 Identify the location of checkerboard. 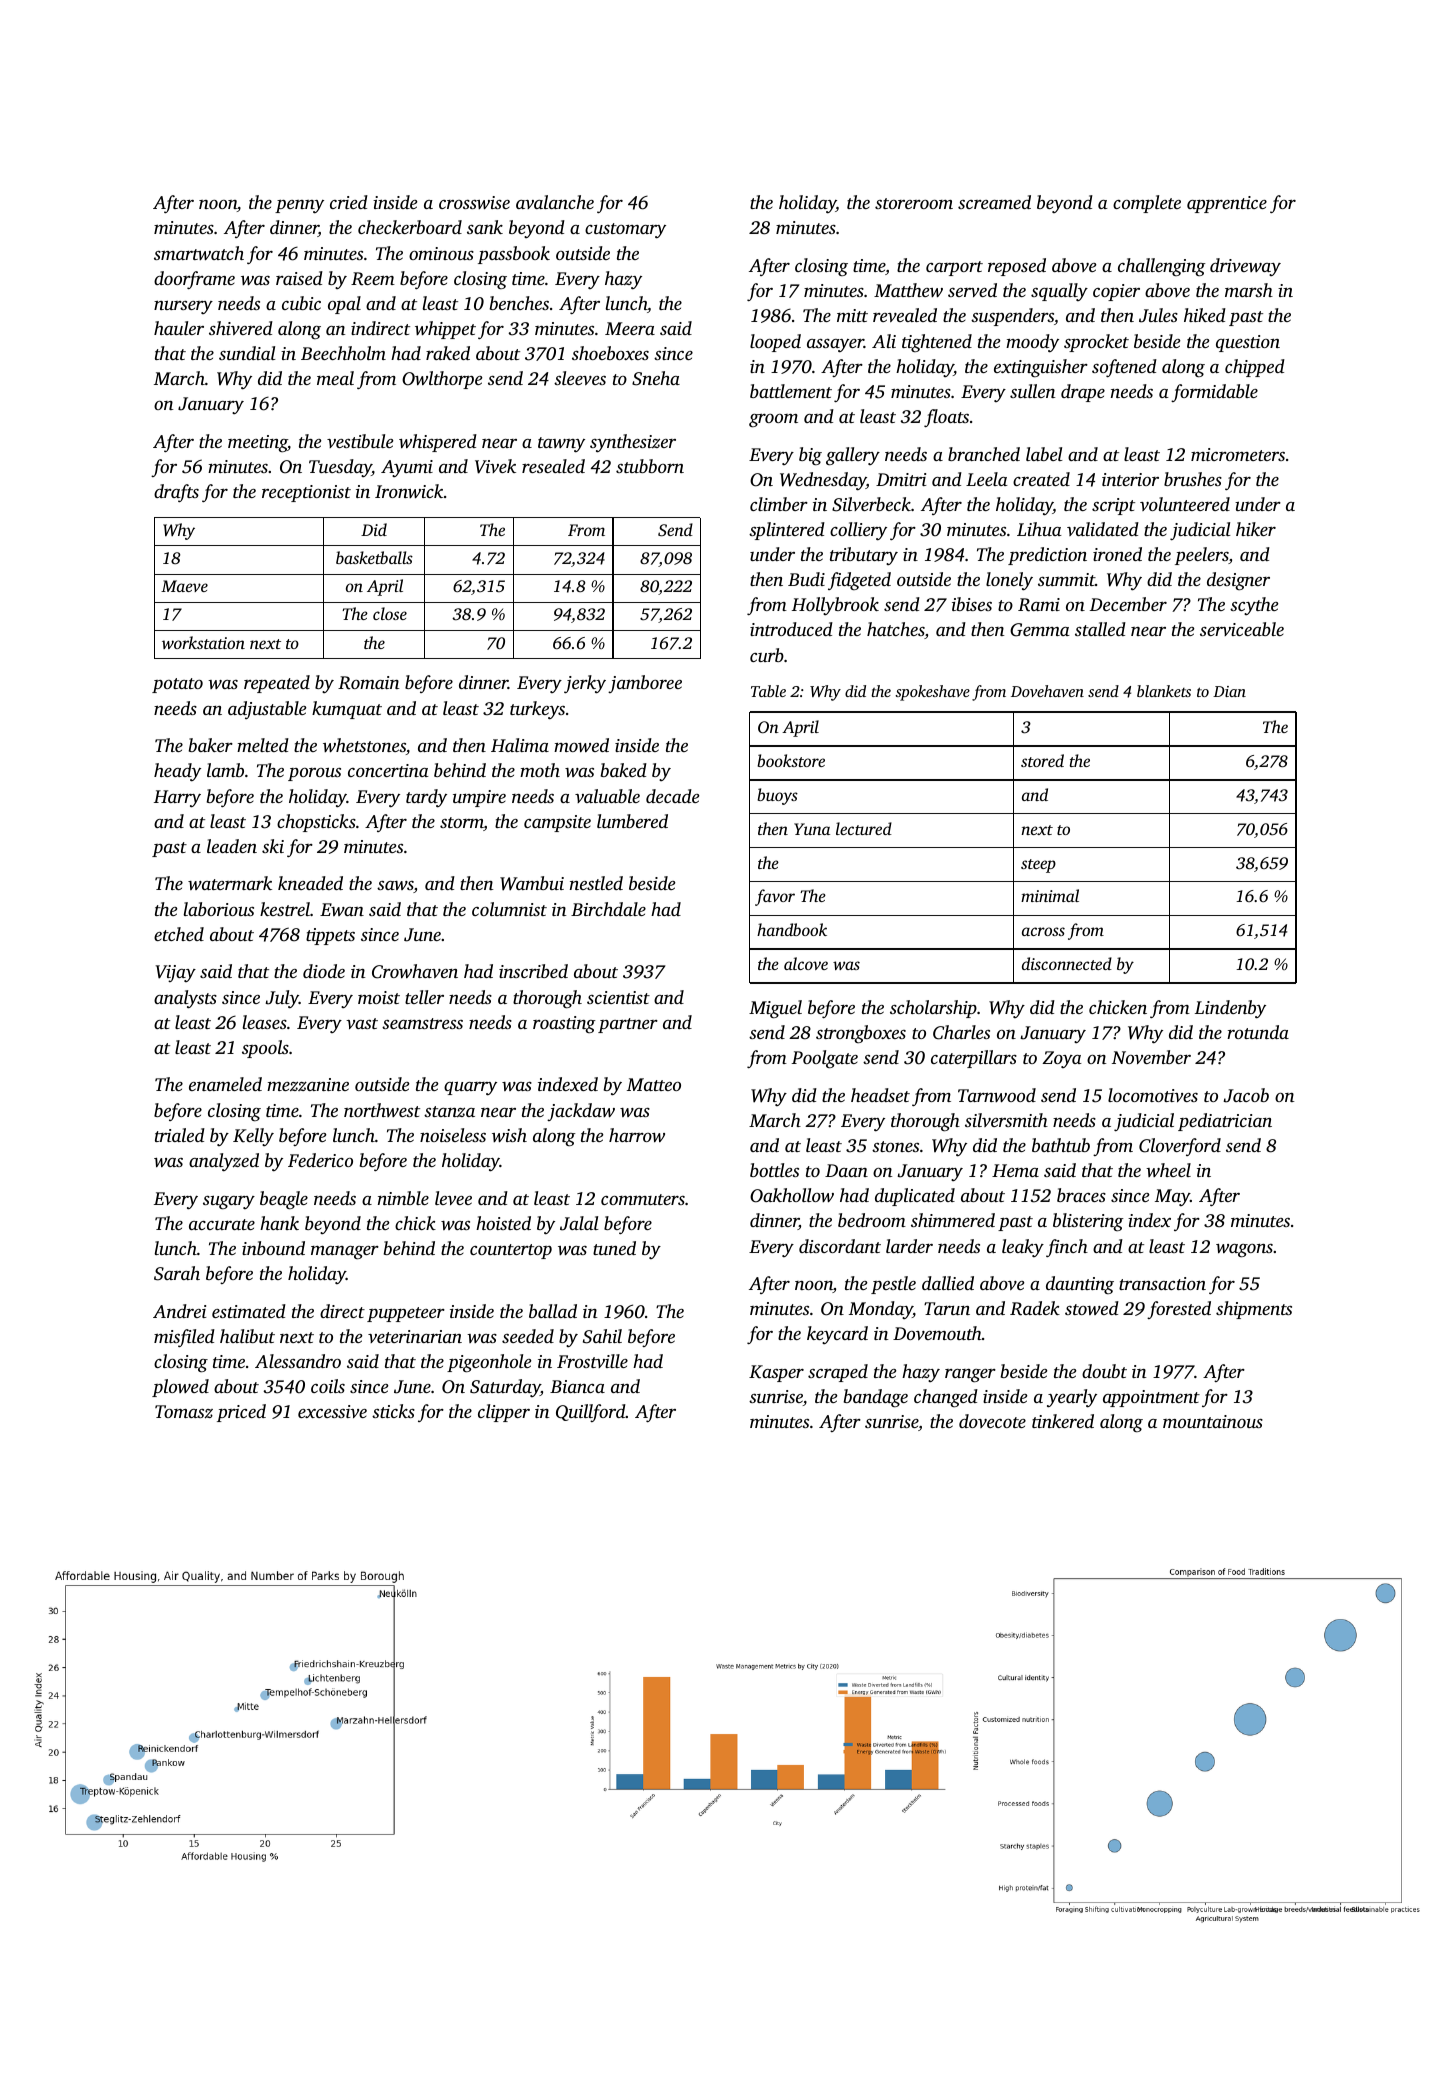
(410, 227).
